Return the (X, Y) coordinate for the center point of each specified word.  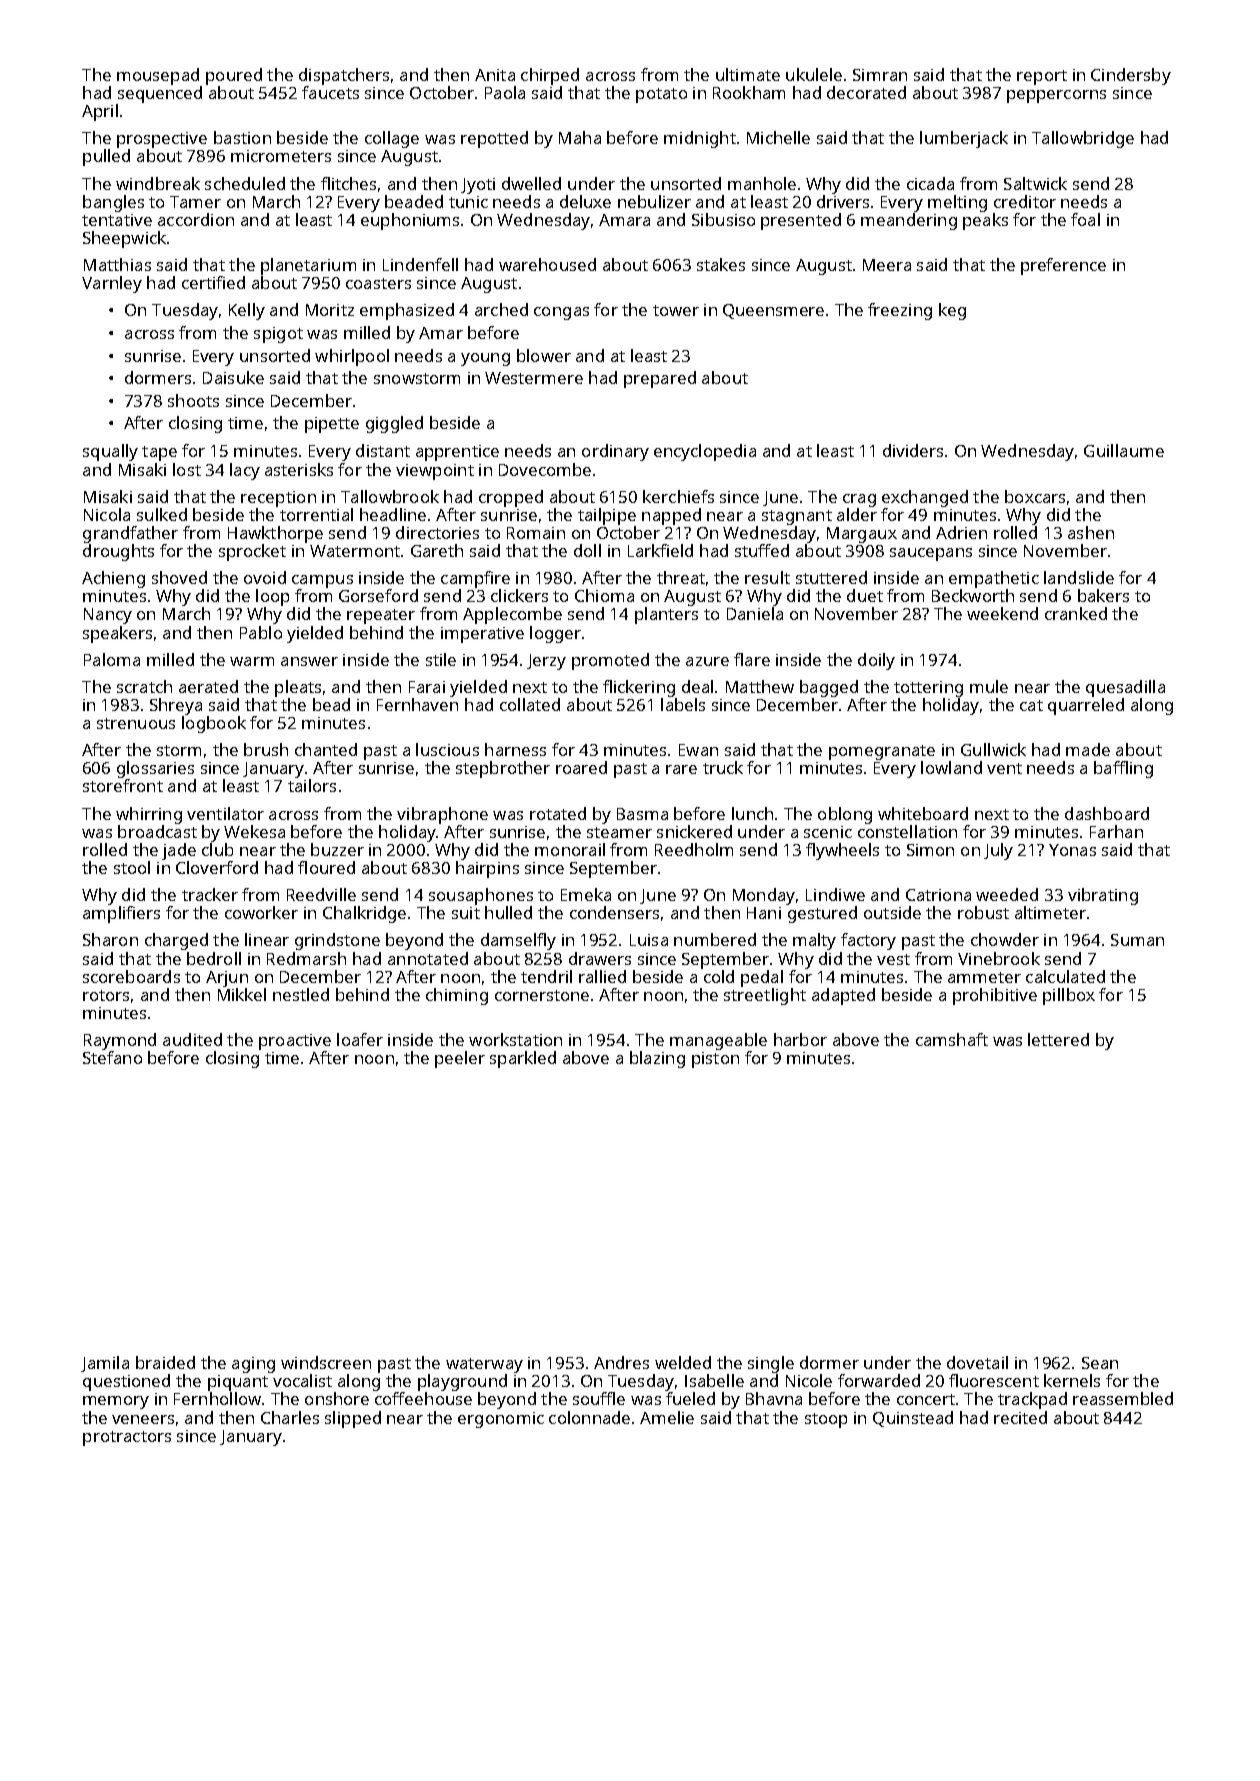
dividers (913, 450)
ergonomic (501, 1420)
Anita (495, 75)
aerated (208, 686)
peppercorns (1056, 96)
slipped (353, 1419)
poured (234, 76)
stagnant (797, 517)
